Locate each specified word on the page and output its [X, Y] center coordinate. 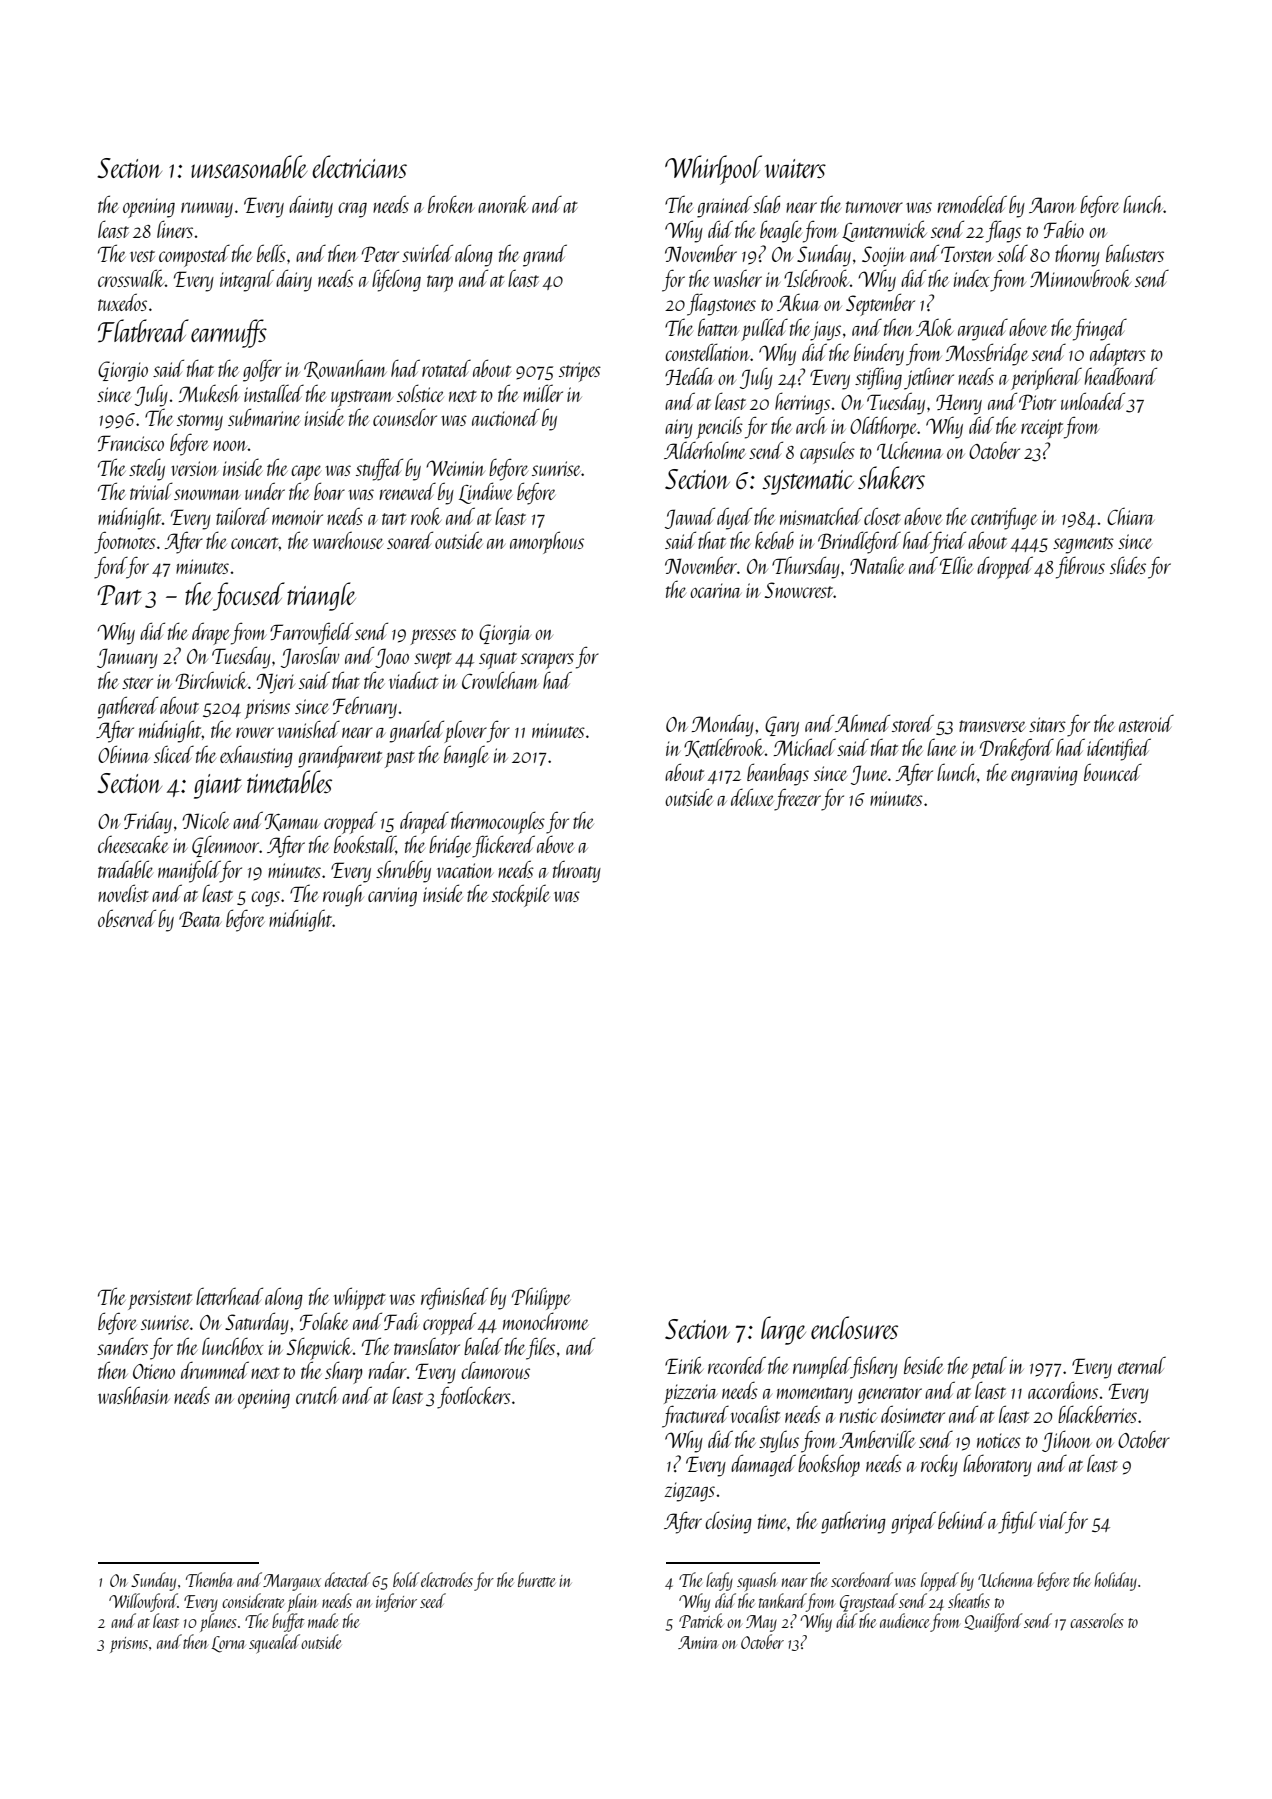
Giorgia [505, 634]
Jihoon [1067, 1441]
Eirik [684, 1365]
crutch [317, 1395]
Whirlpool [713, 170]
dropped [1005, 567]
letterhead [229, 1296]
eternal [1142, 1365]
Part [119, 595]
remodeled [972, 204]
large [783, 1330]
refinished [454, 1298]
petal [989, 1368]
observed [127, 918]
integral [247, 280]
